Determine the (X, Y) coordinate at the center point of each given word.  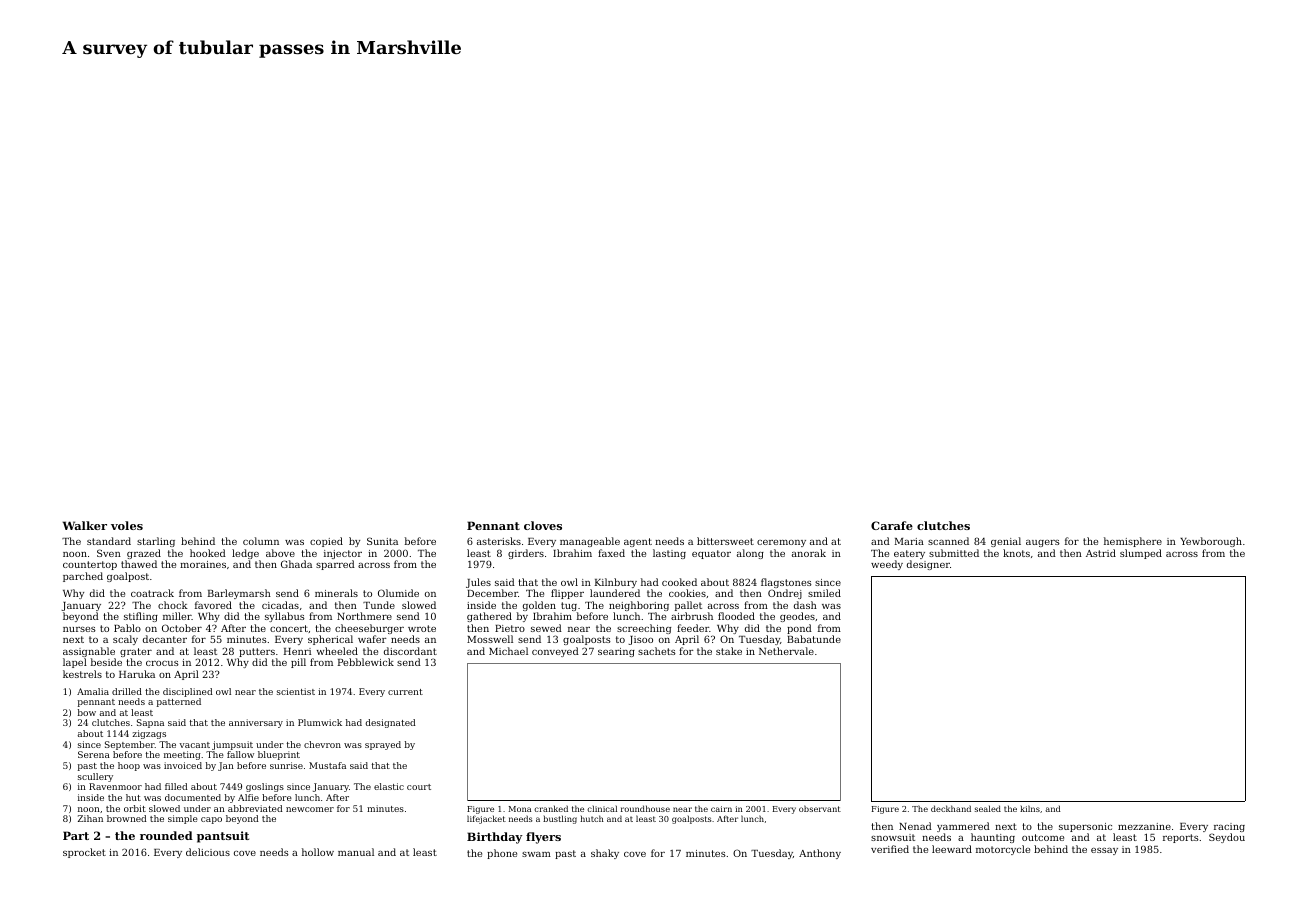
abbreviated (255, 808)
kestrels (82, 674)
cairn (721, 809)
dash (805, 605)
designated (390, 723)
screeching (644, 629)
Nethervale (786, 651)
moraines (203, 564)
